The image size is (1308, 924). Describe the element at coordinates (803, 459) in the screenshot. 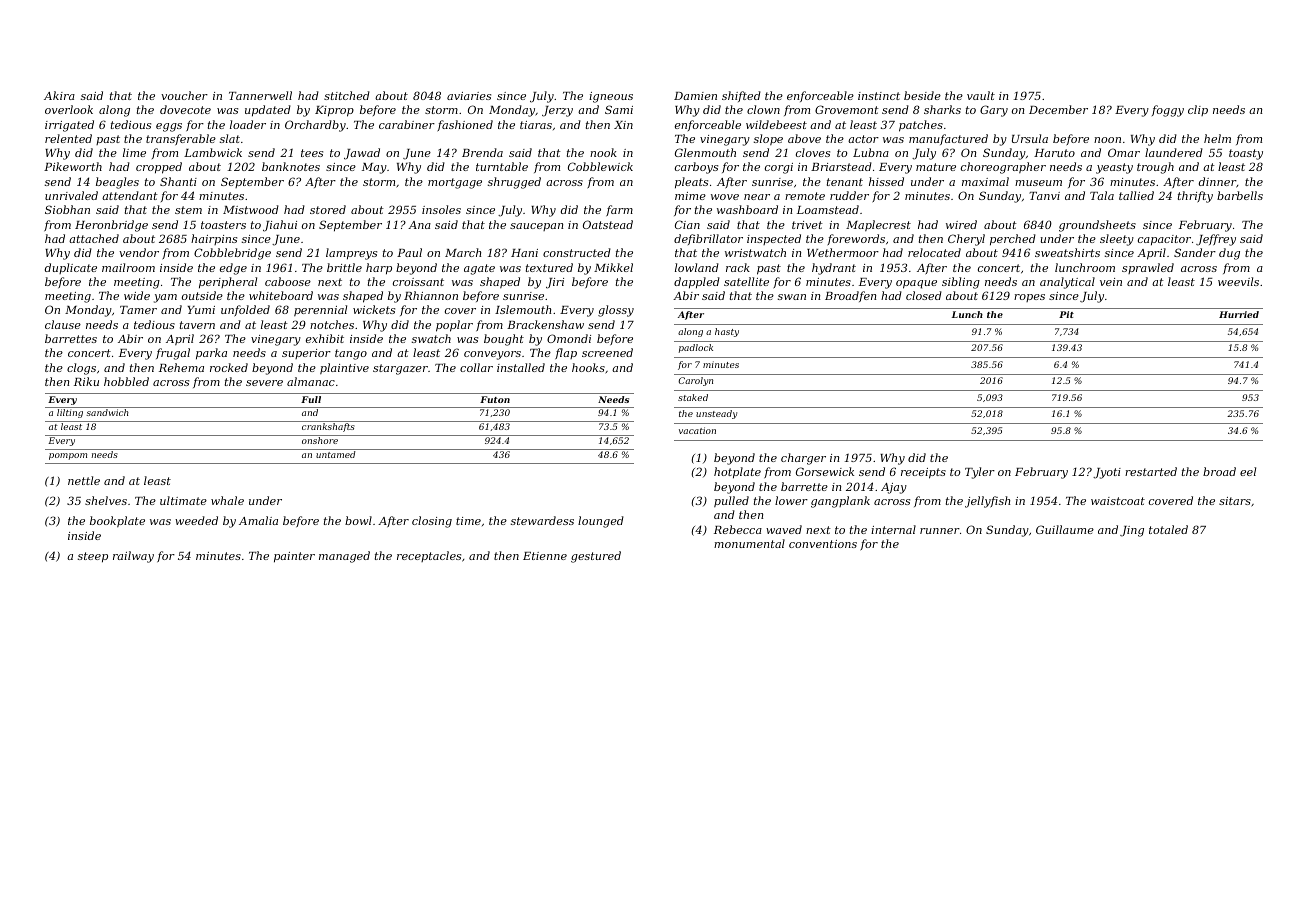

I see `charger` at that location.
